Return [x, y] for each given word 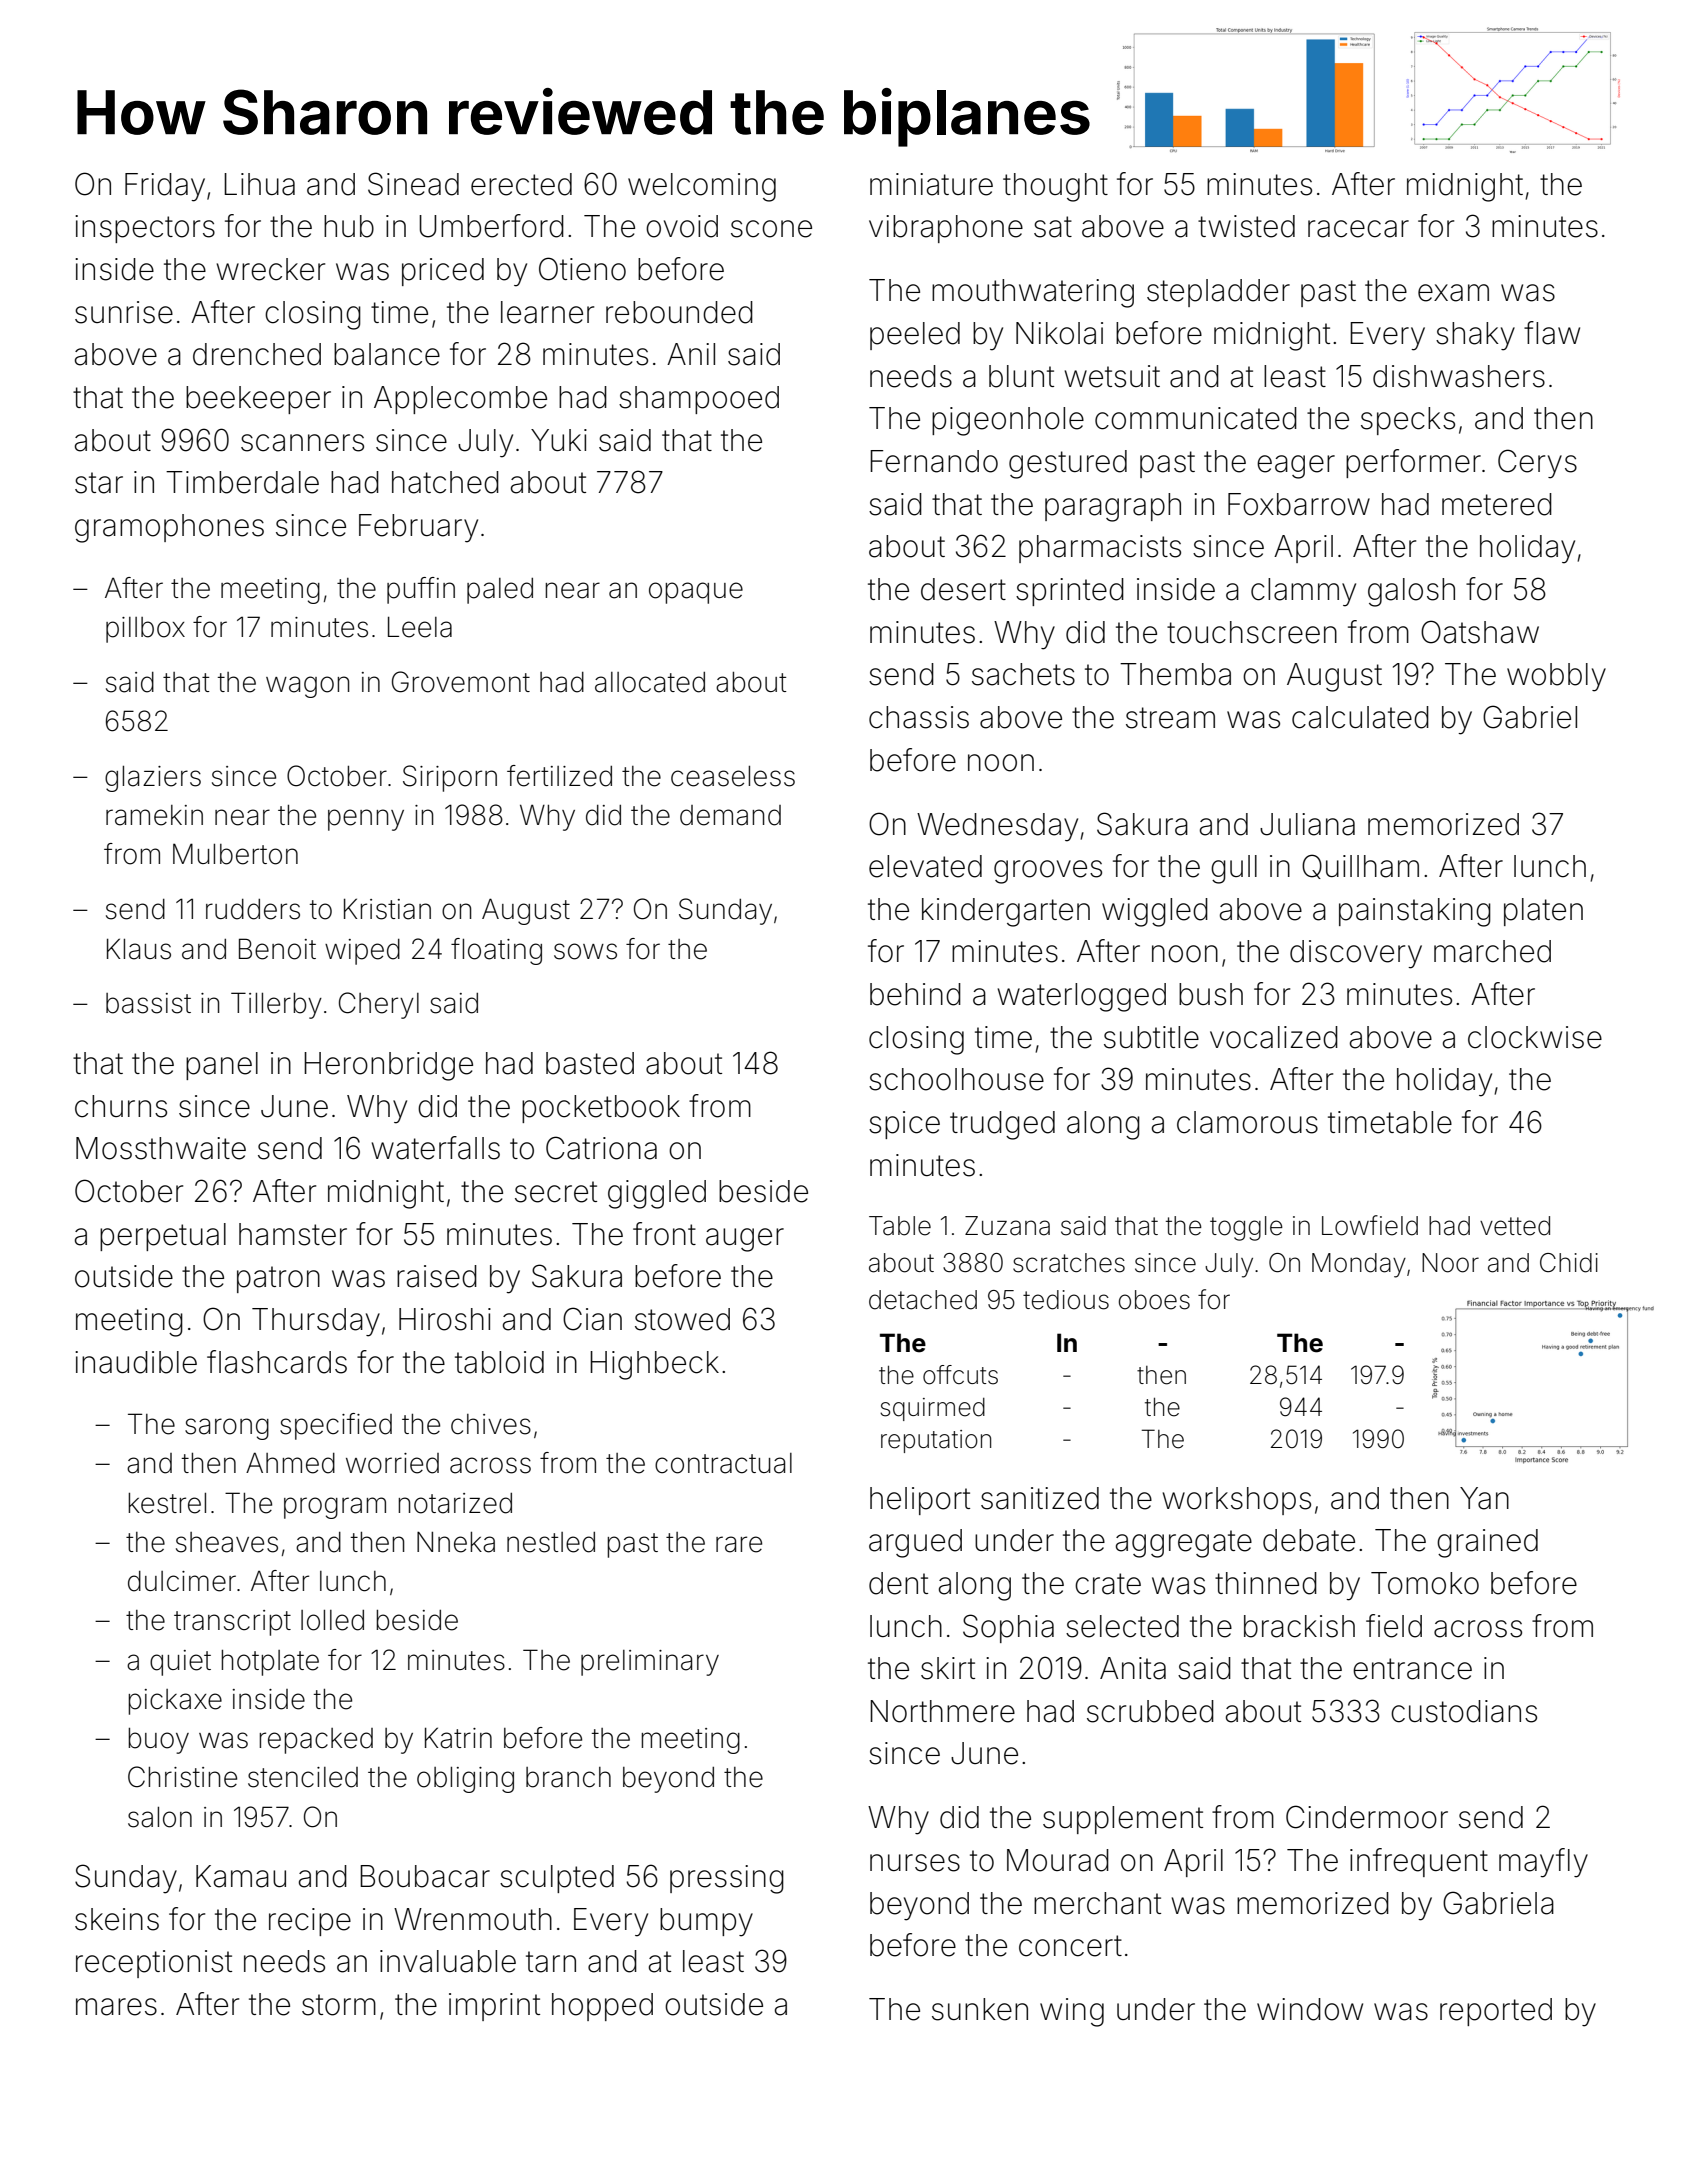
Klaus [139, 949]
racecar [1358, 229]
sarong [227, 1429]
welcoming [702, 187]
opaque [696, 593]
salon [160, 1817]
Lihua [259, 184]
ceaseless [733, 776]
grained [1487, 1543]
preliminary [650, 1663]
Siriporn [450, 778]
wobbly [1556, 677]
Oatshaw [1480, 632]
